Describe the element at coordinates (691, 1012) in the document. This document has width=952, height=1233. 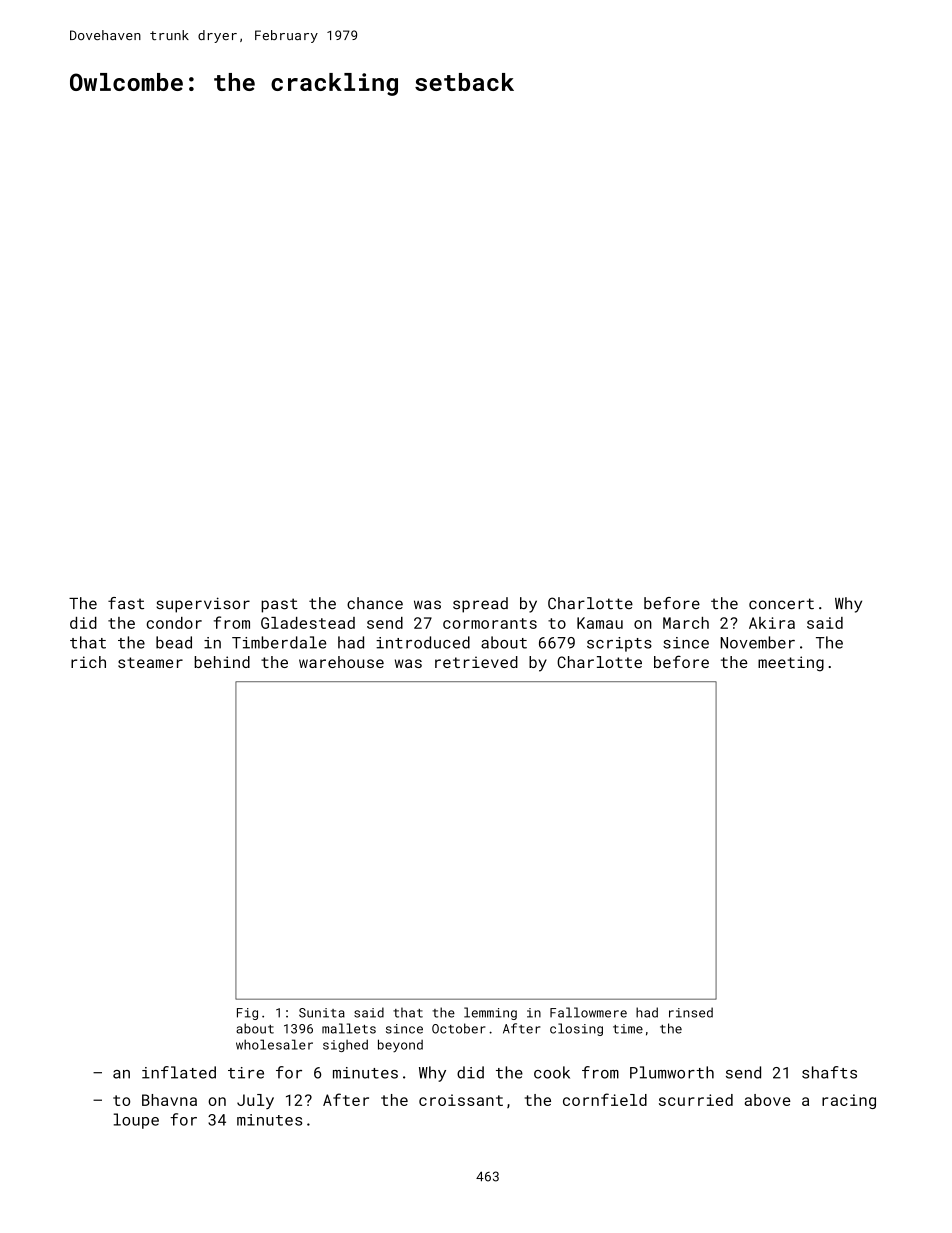
I see `rinsed` at that location.
